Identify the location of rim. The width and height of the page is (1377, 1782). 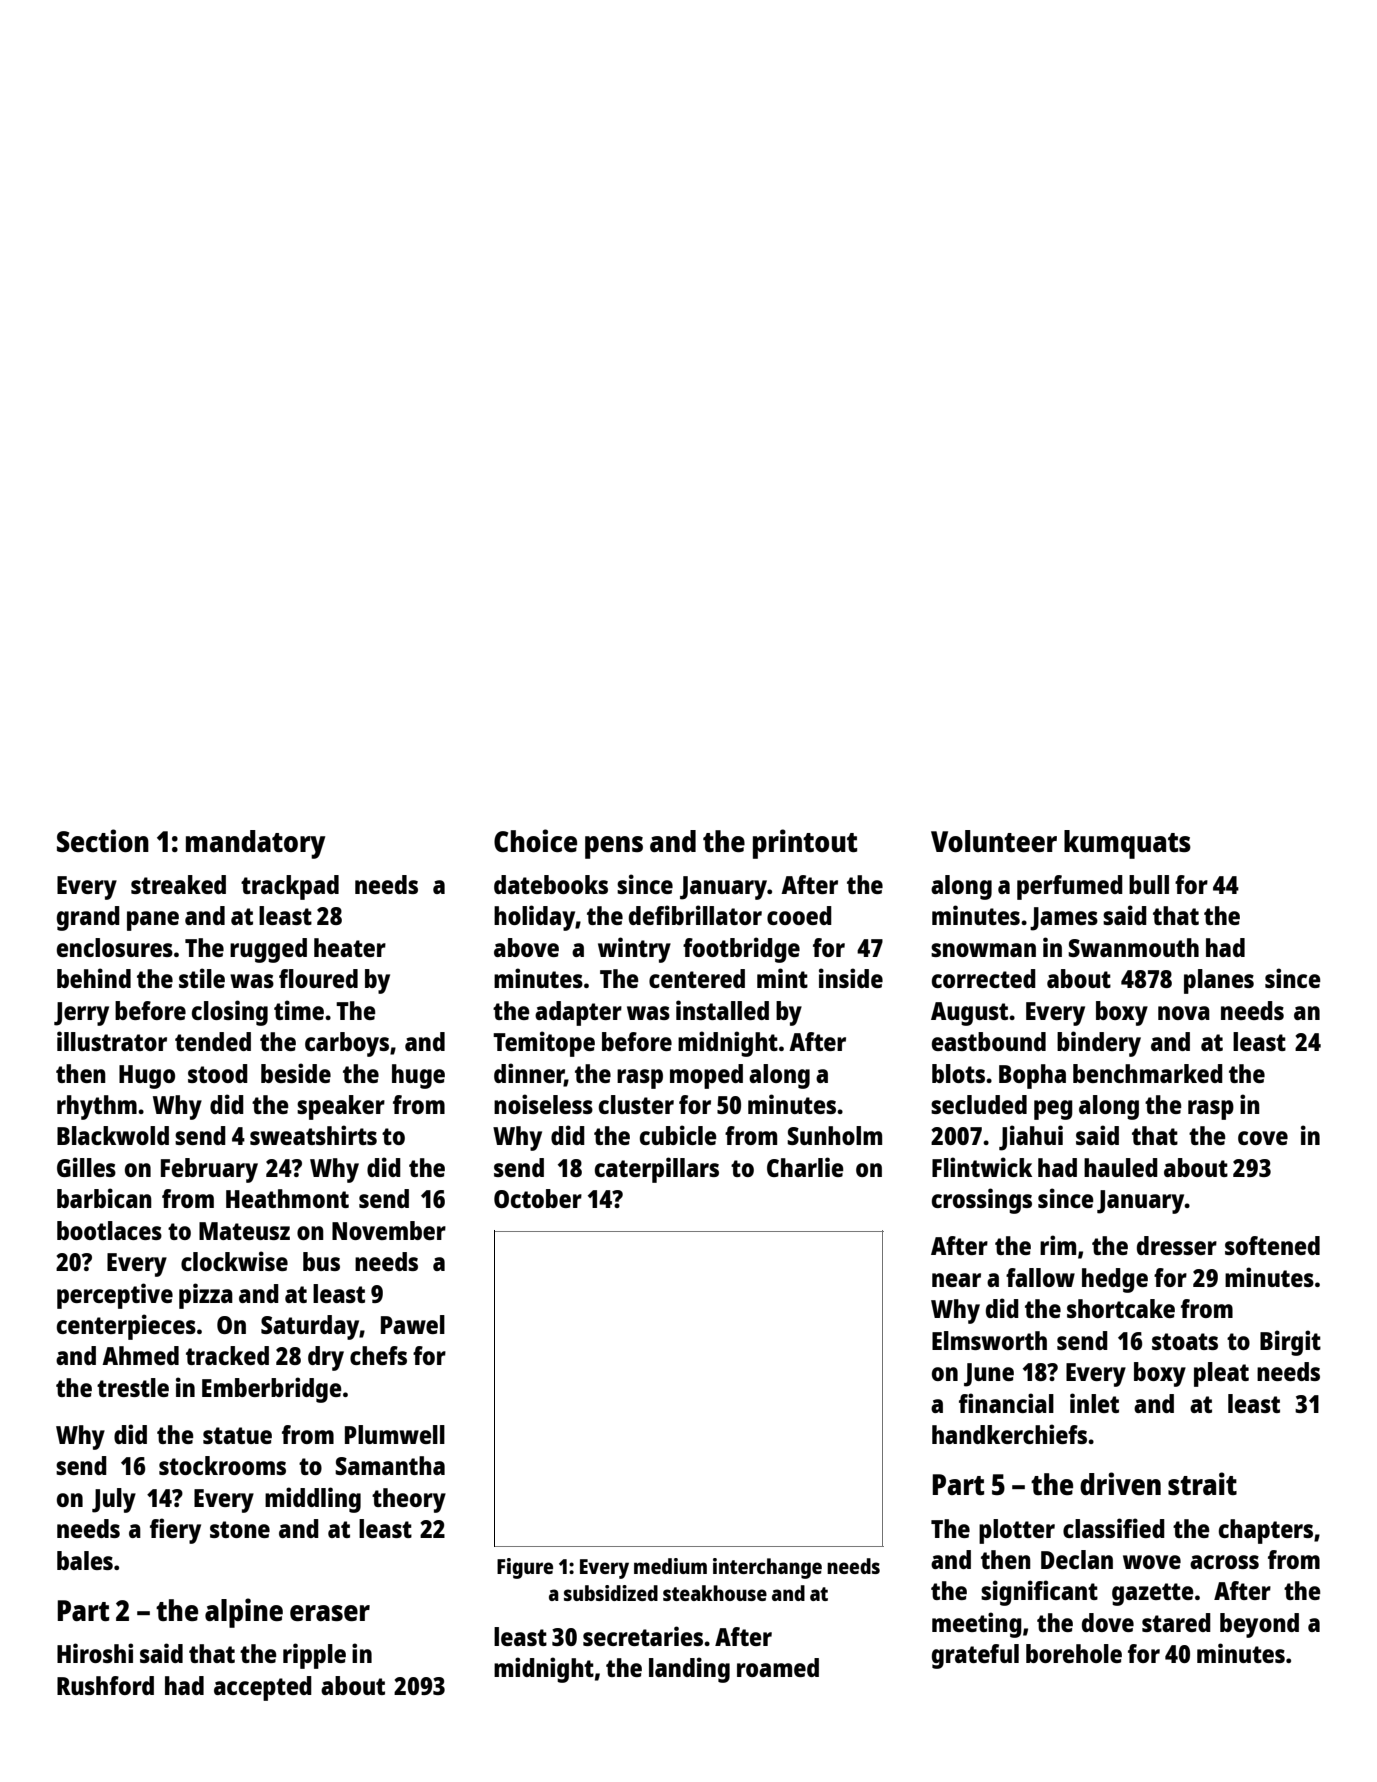
(1058, 1245).
